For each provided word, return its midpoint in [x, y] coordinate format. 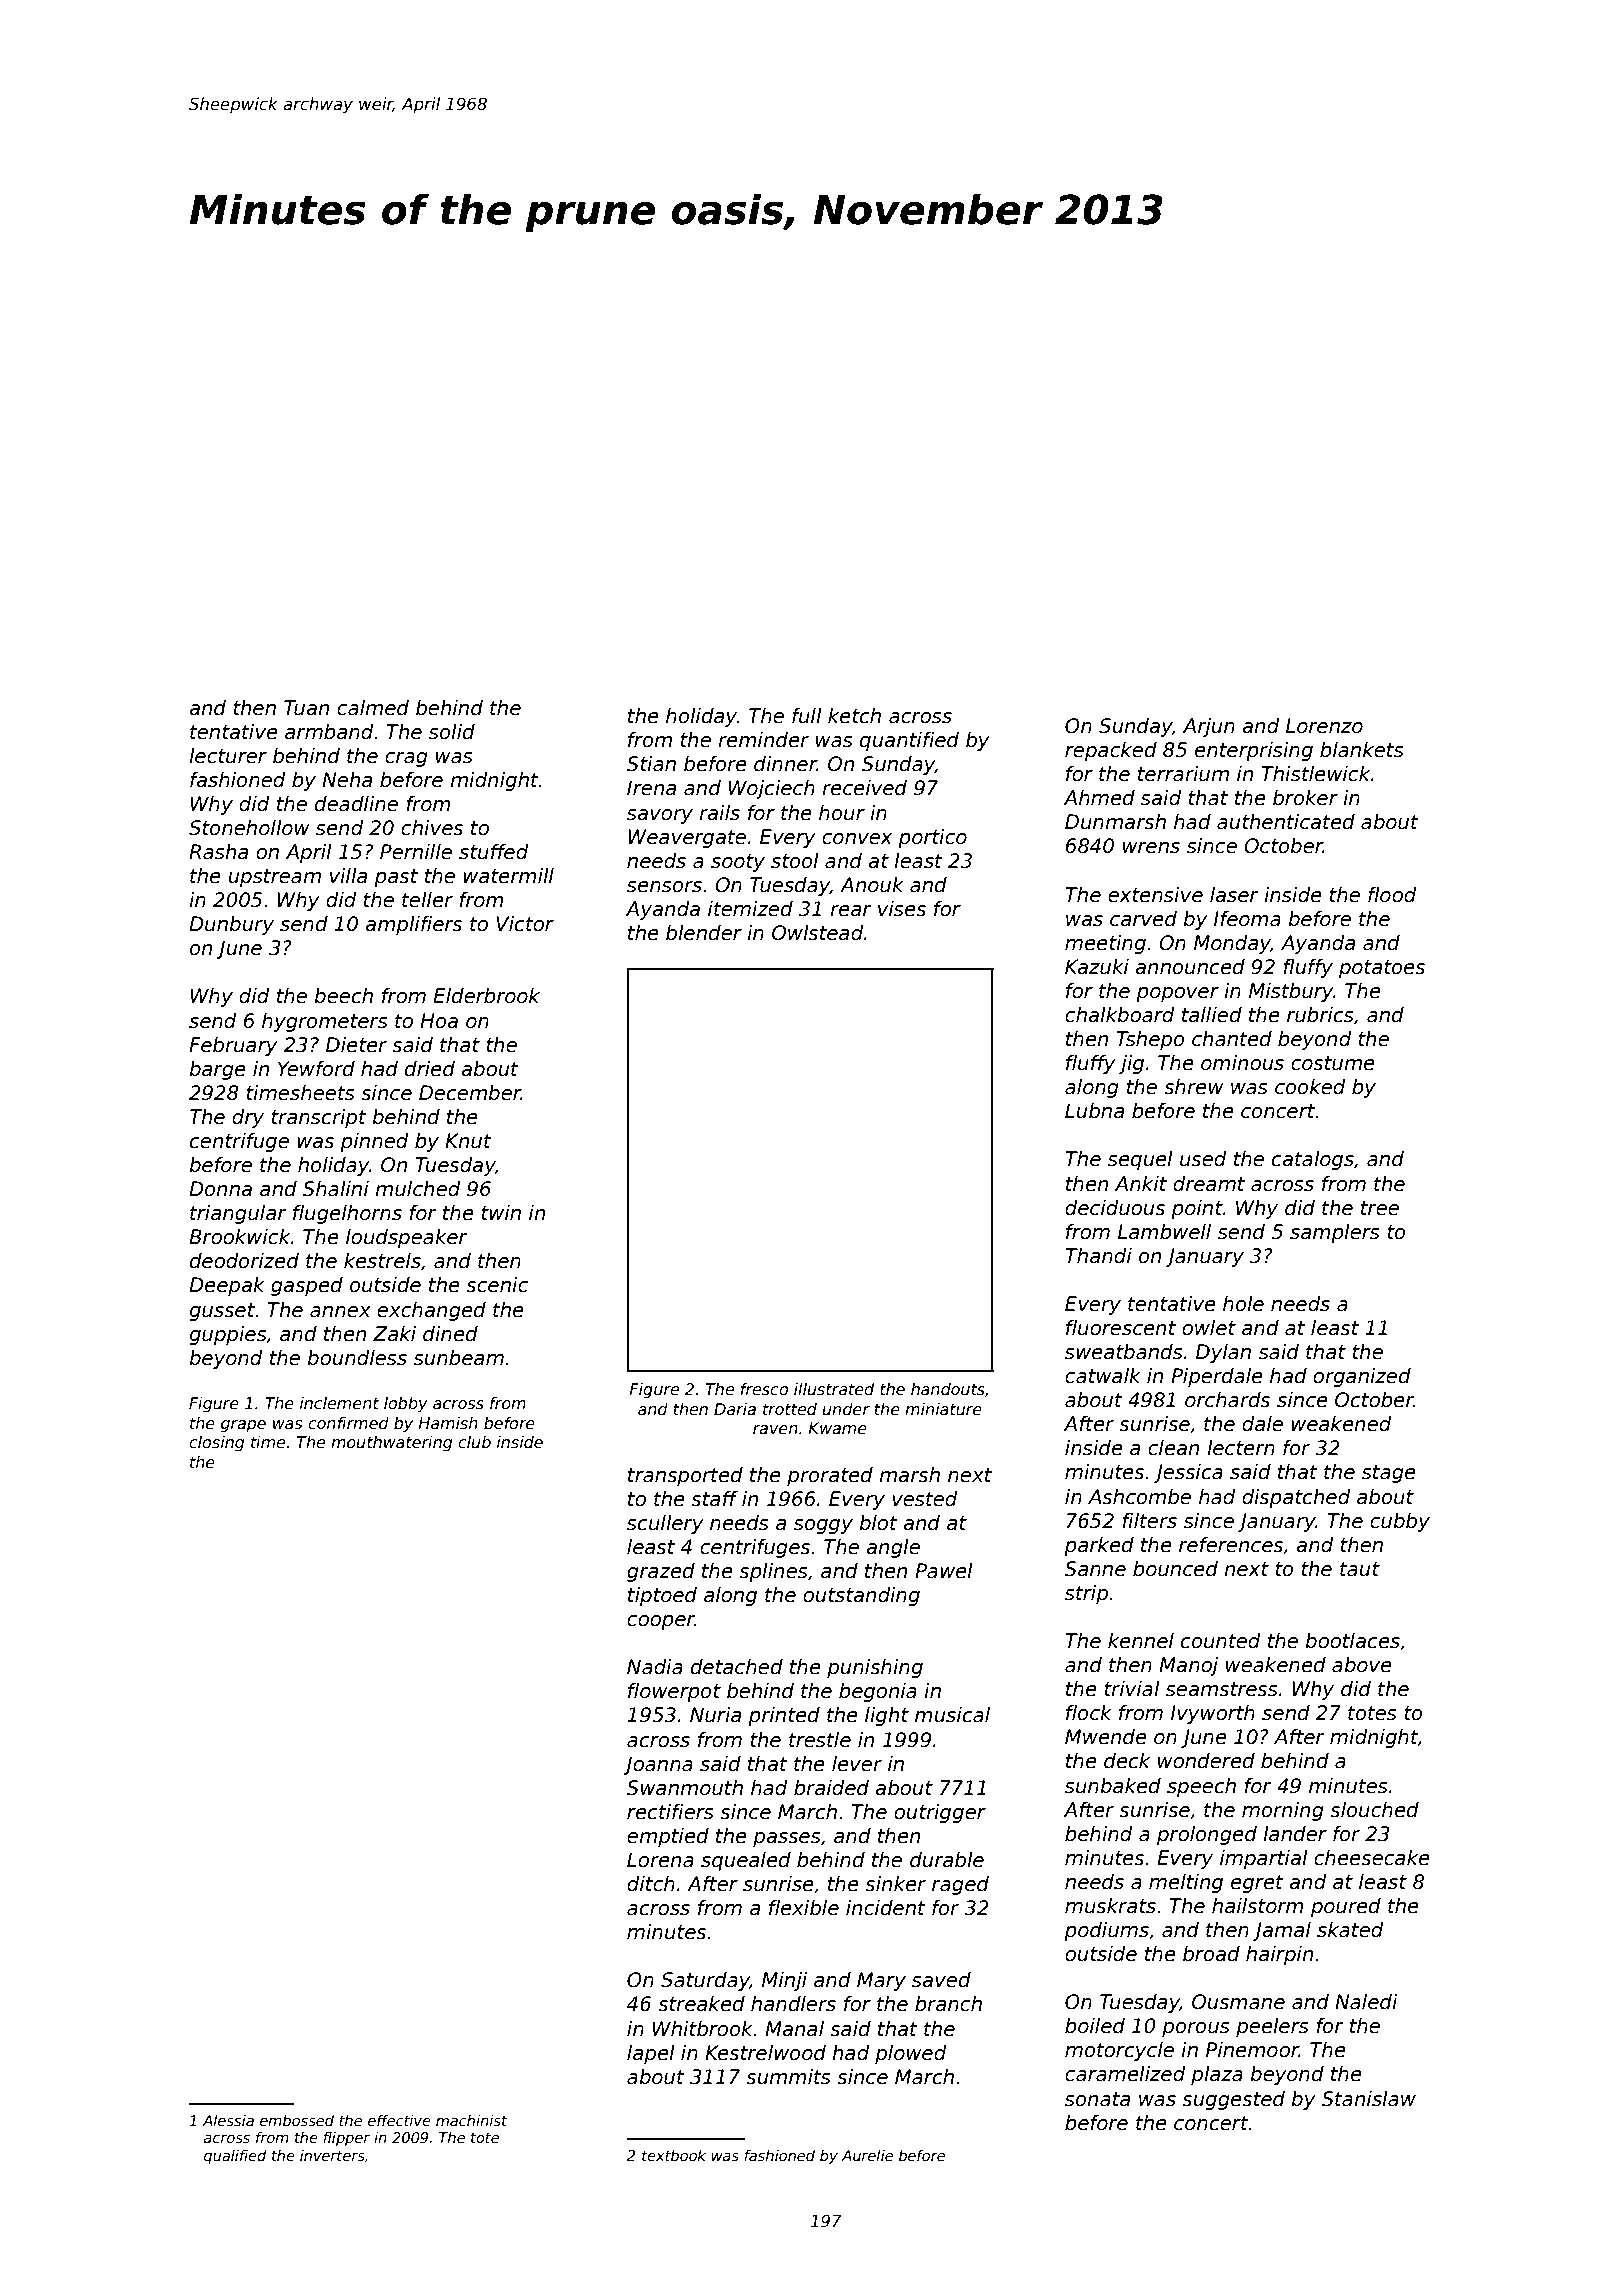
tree [1380, 1208]
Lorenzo [1324, 726]
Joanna [658, 1765]
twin [501, 1212]
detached [737, 1667]
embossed [297, 2120]
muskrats [1110, 1906]
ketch [854, 716]
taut [1360, 1569]
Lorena [660, 1860]
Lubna [1094, 1111]
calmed [373, 708]
